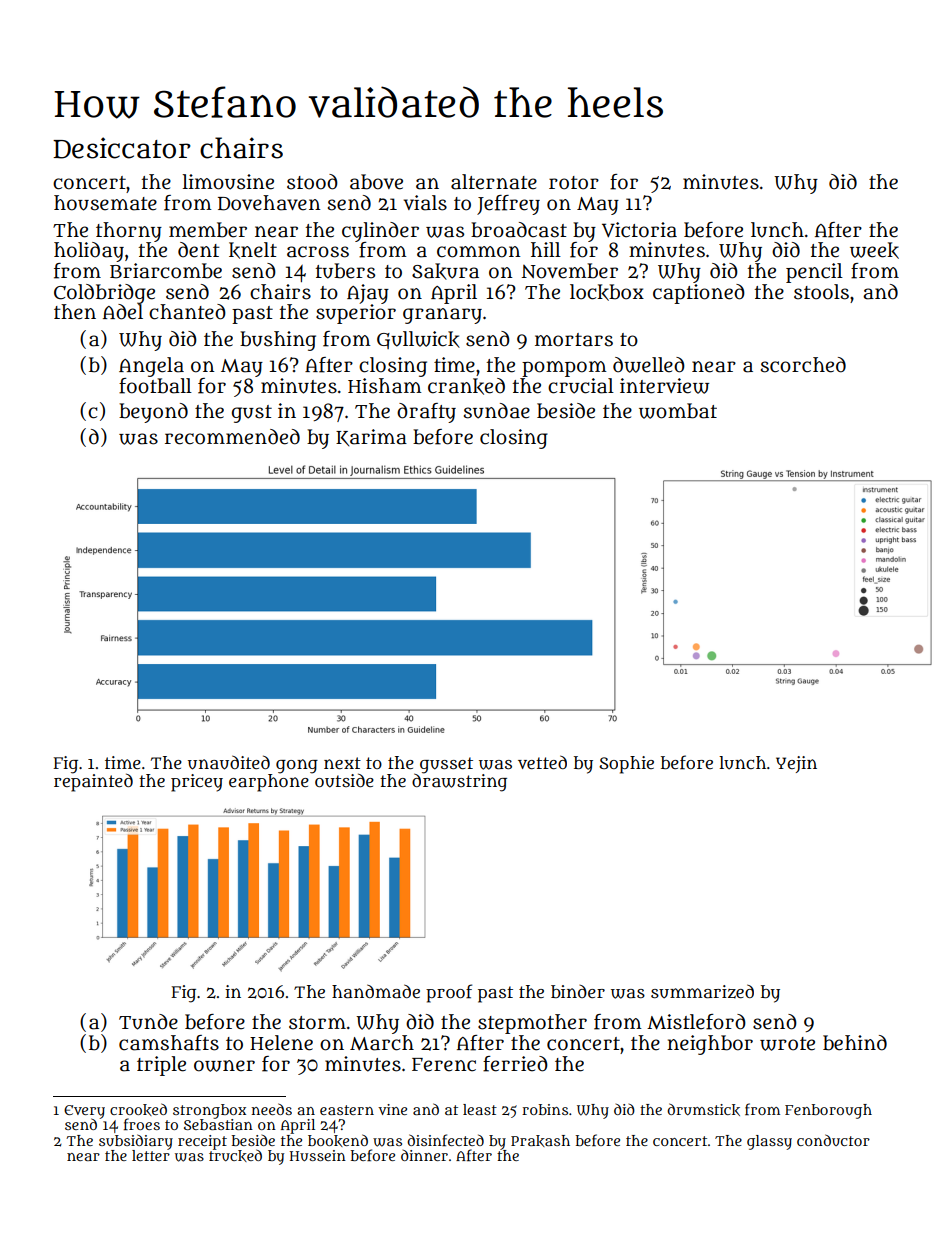 This screenshot has width=952, height=1233. What do you see at coordinates (208, 230) in the screenshot?
I see `member` at bounding box center [208, 230].
